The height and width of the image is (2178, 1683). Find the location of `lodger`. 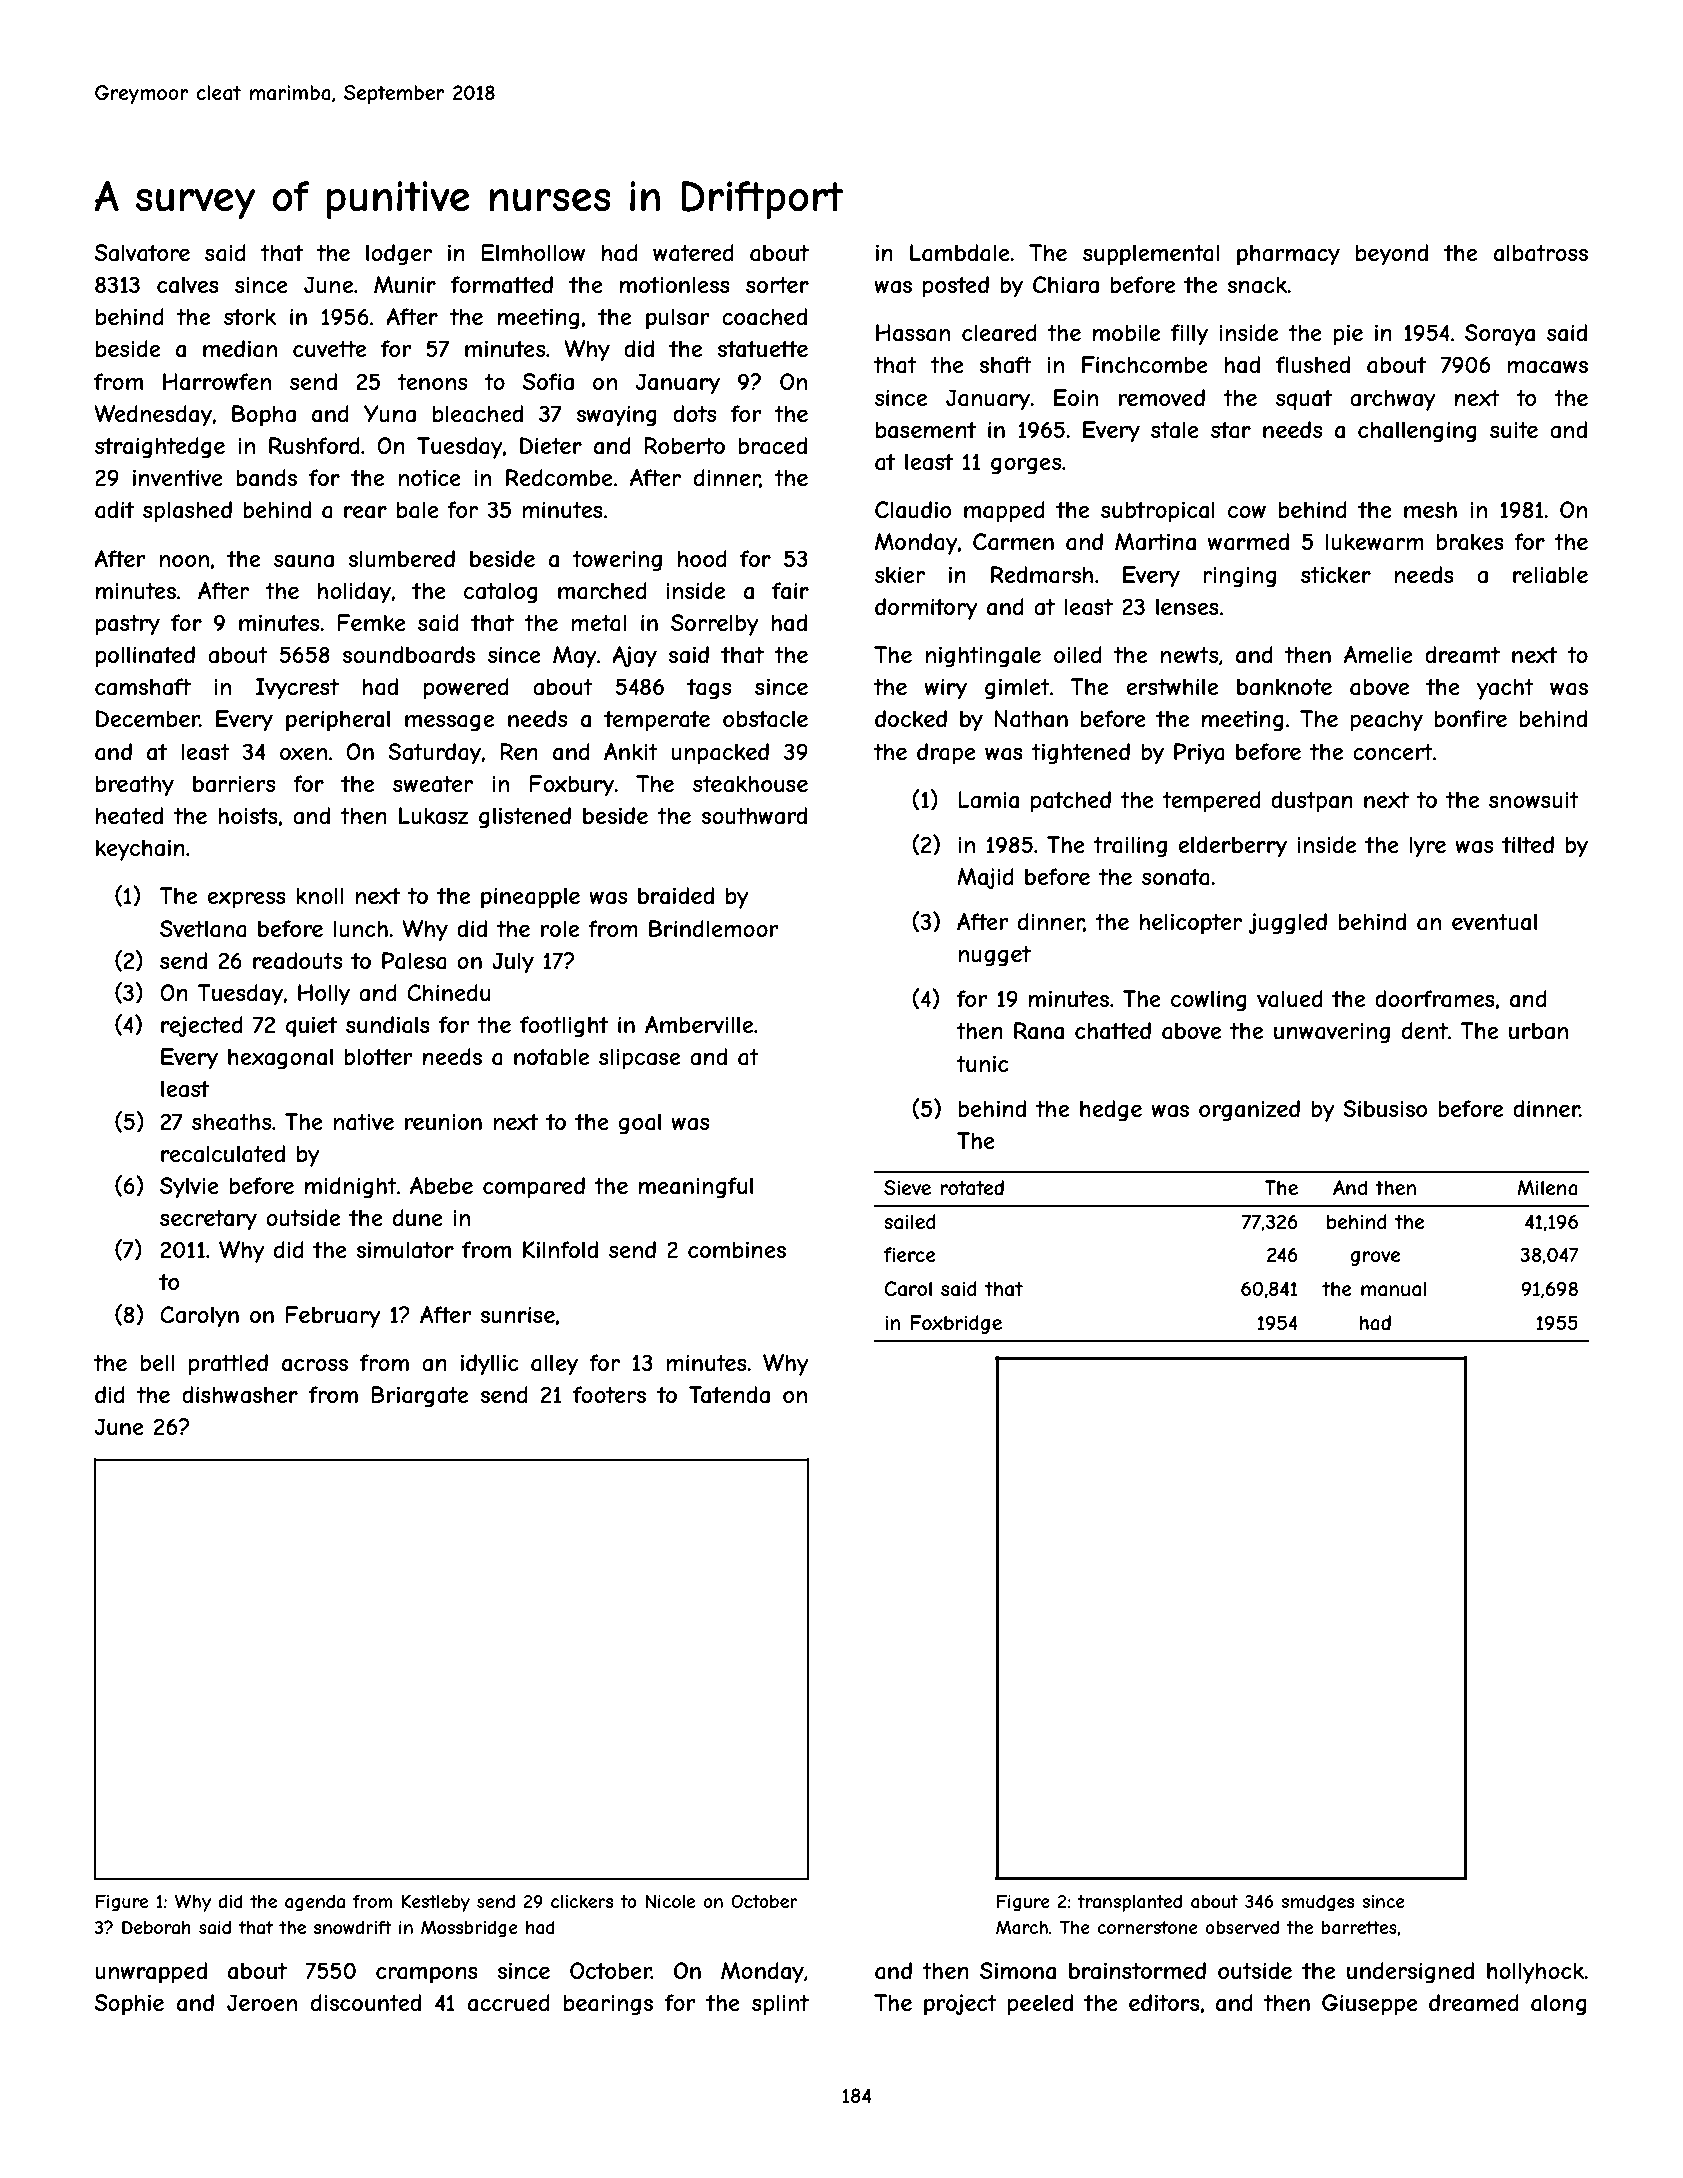

lodger is located at coordinates (399, 255).
